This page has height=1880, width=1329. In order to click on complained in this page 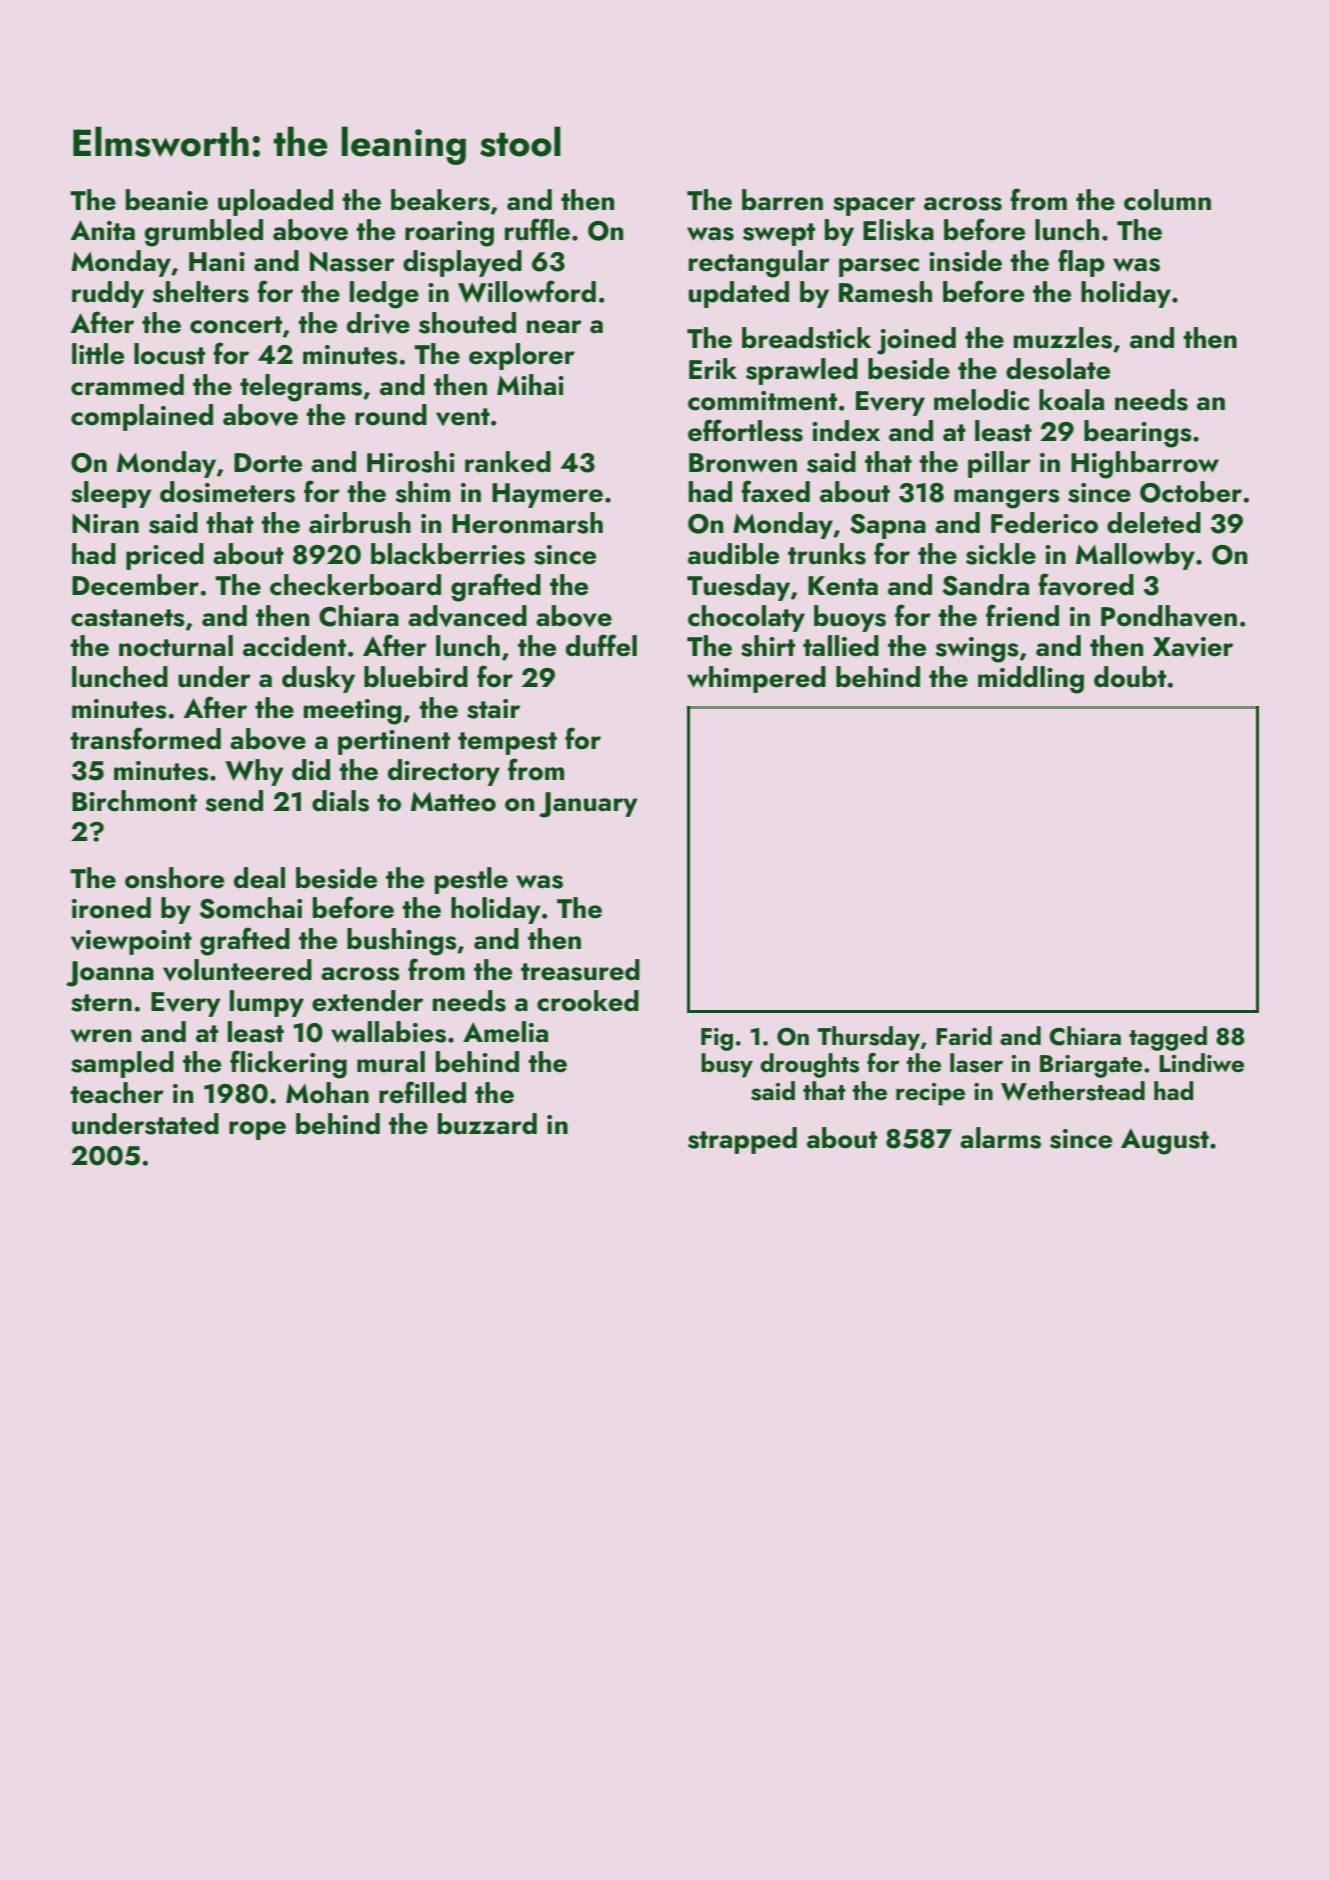, I will do `click(142, 417)`.
